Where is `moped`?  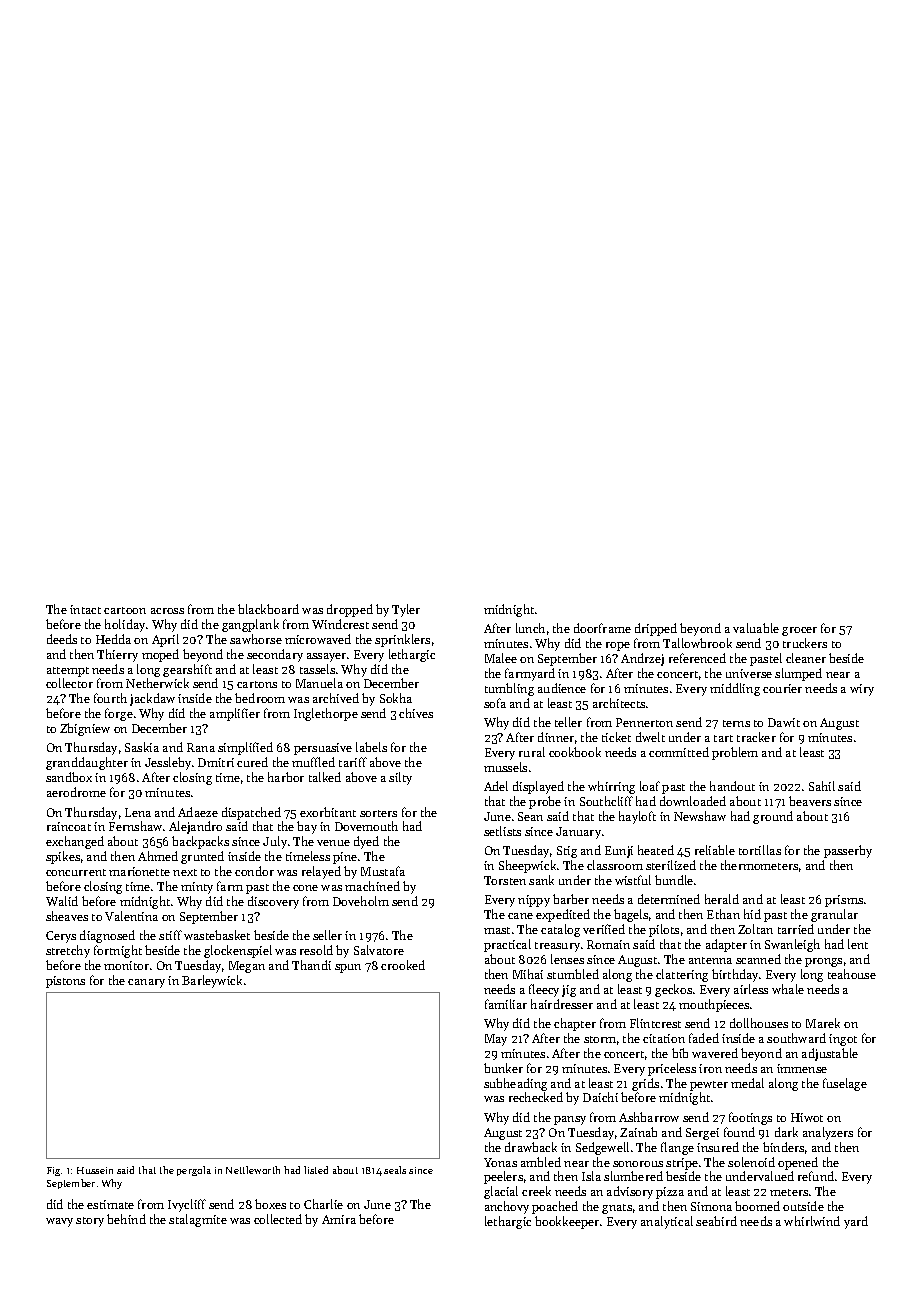
moped is located at coordinates (160, 655).
